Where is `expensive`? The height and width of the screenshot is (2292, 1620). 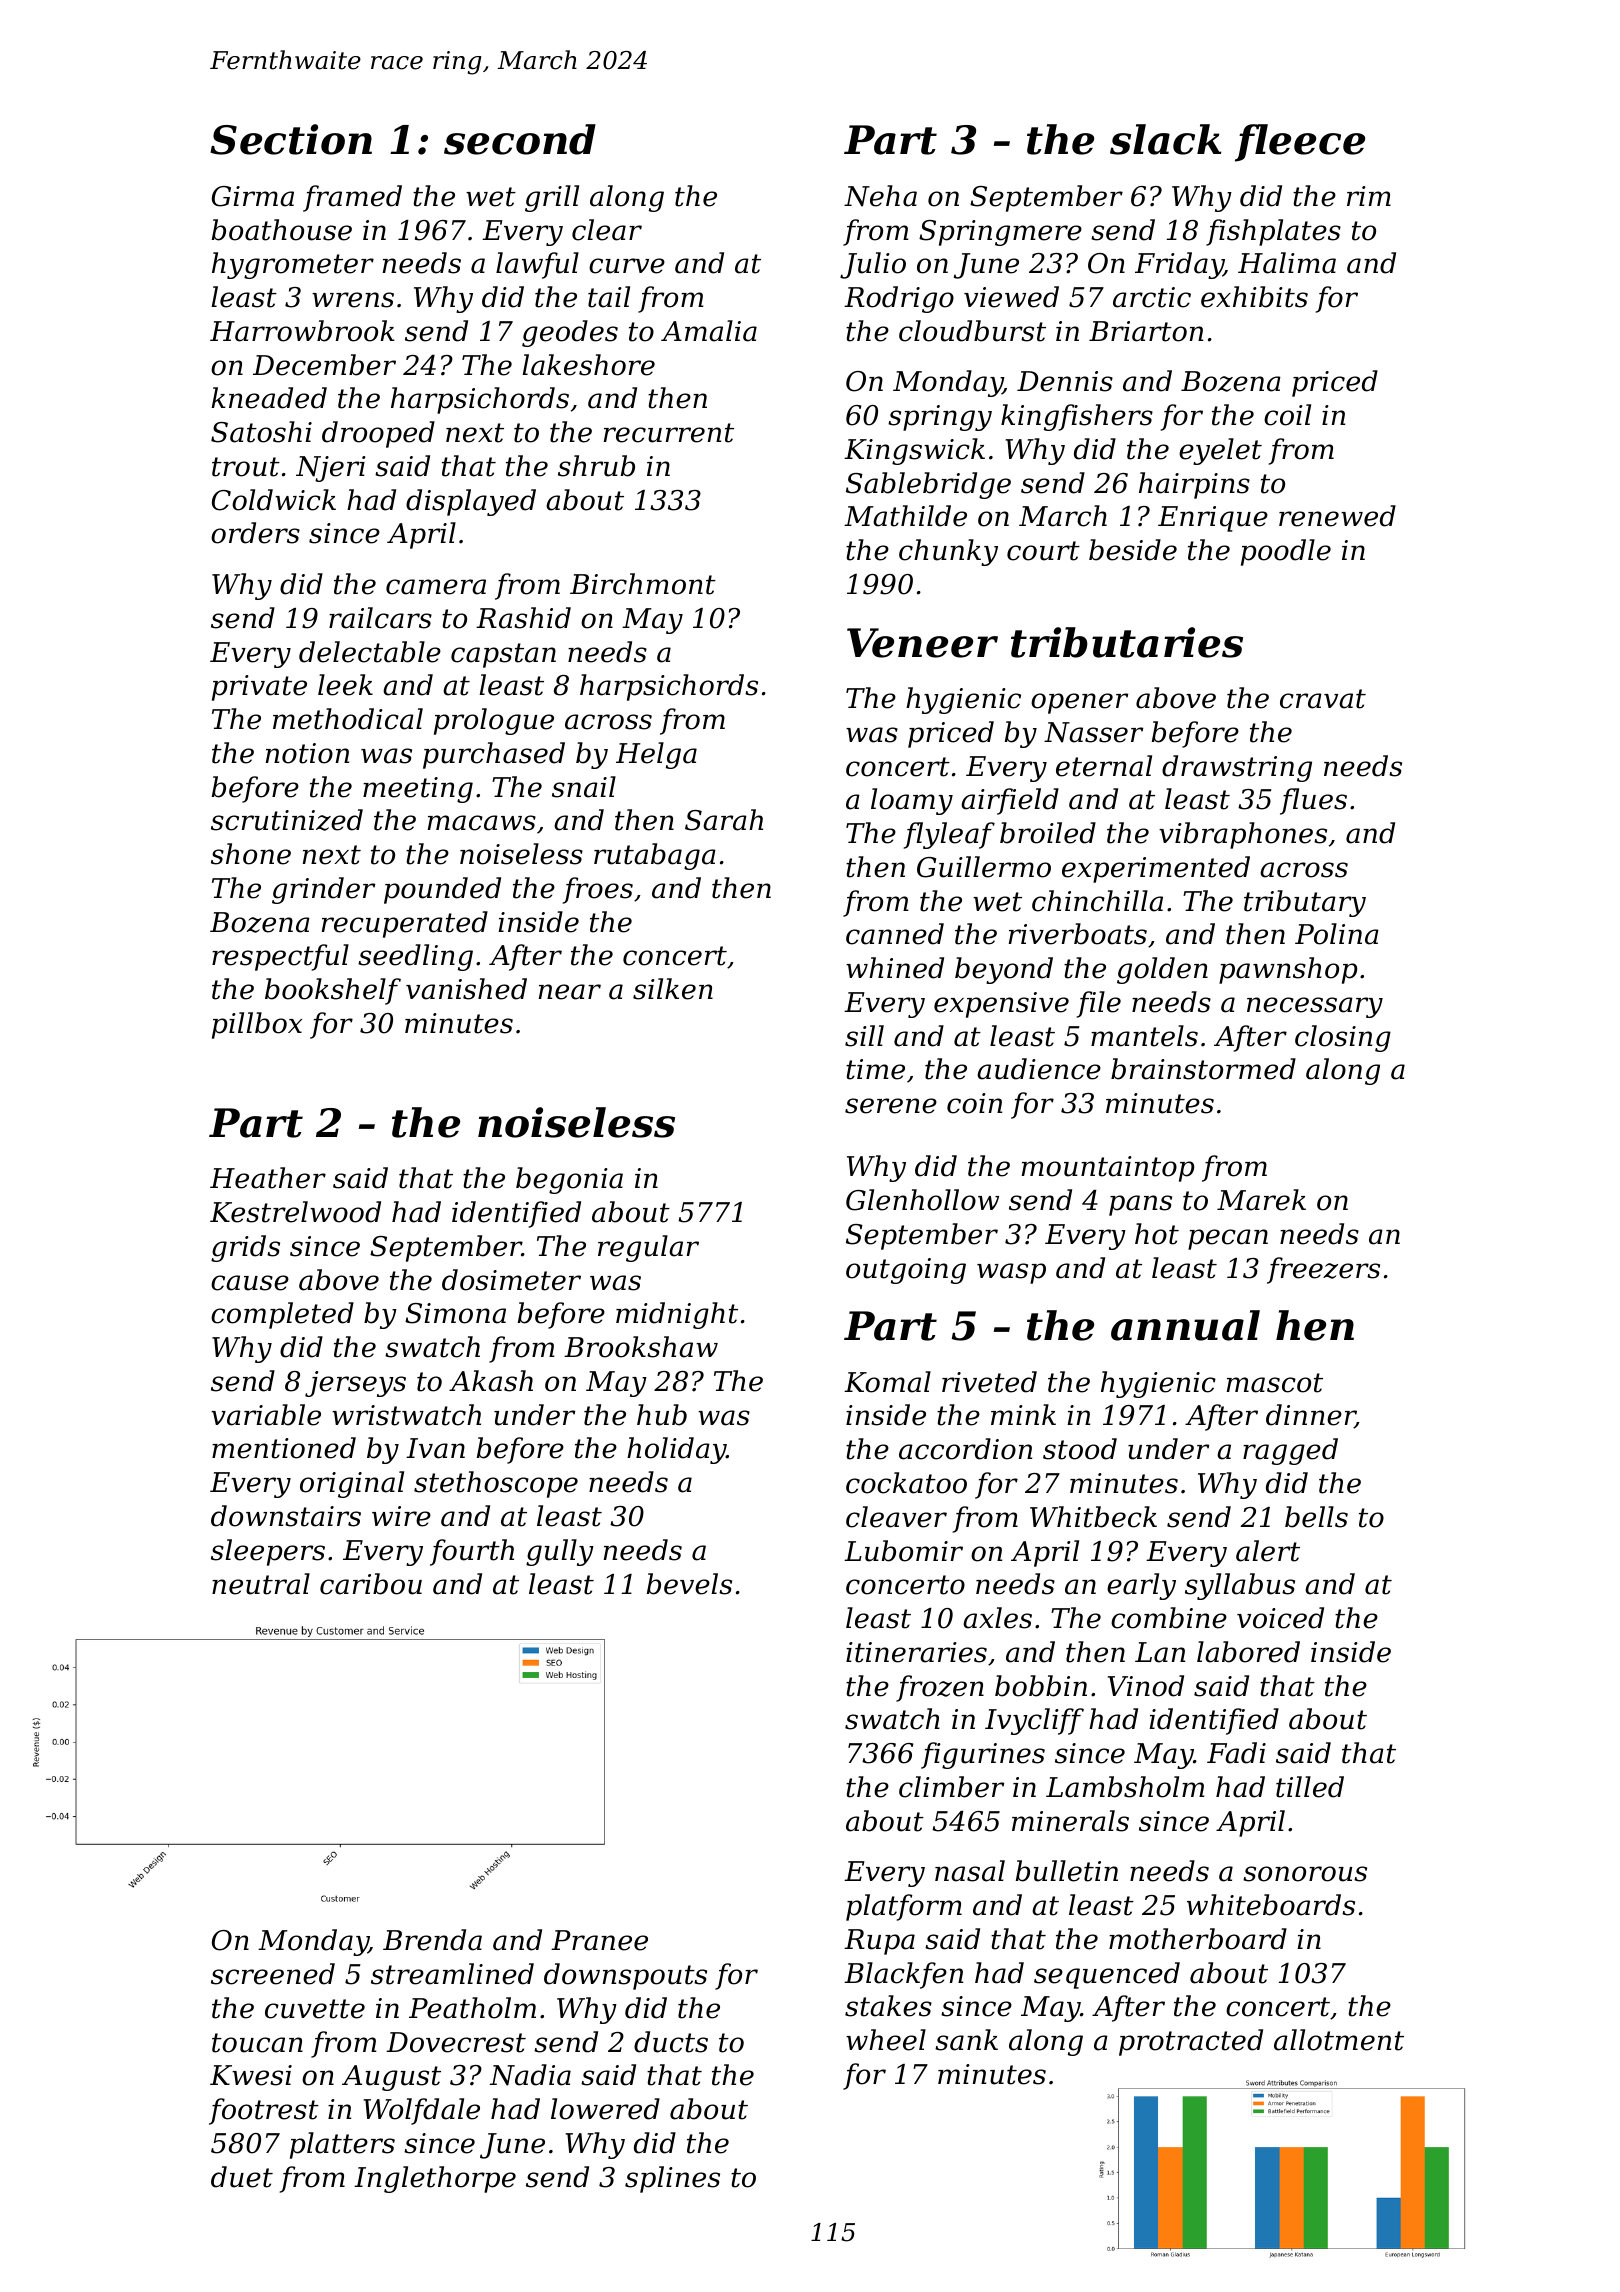 expensive is located at coordinates (1001, 1005).
